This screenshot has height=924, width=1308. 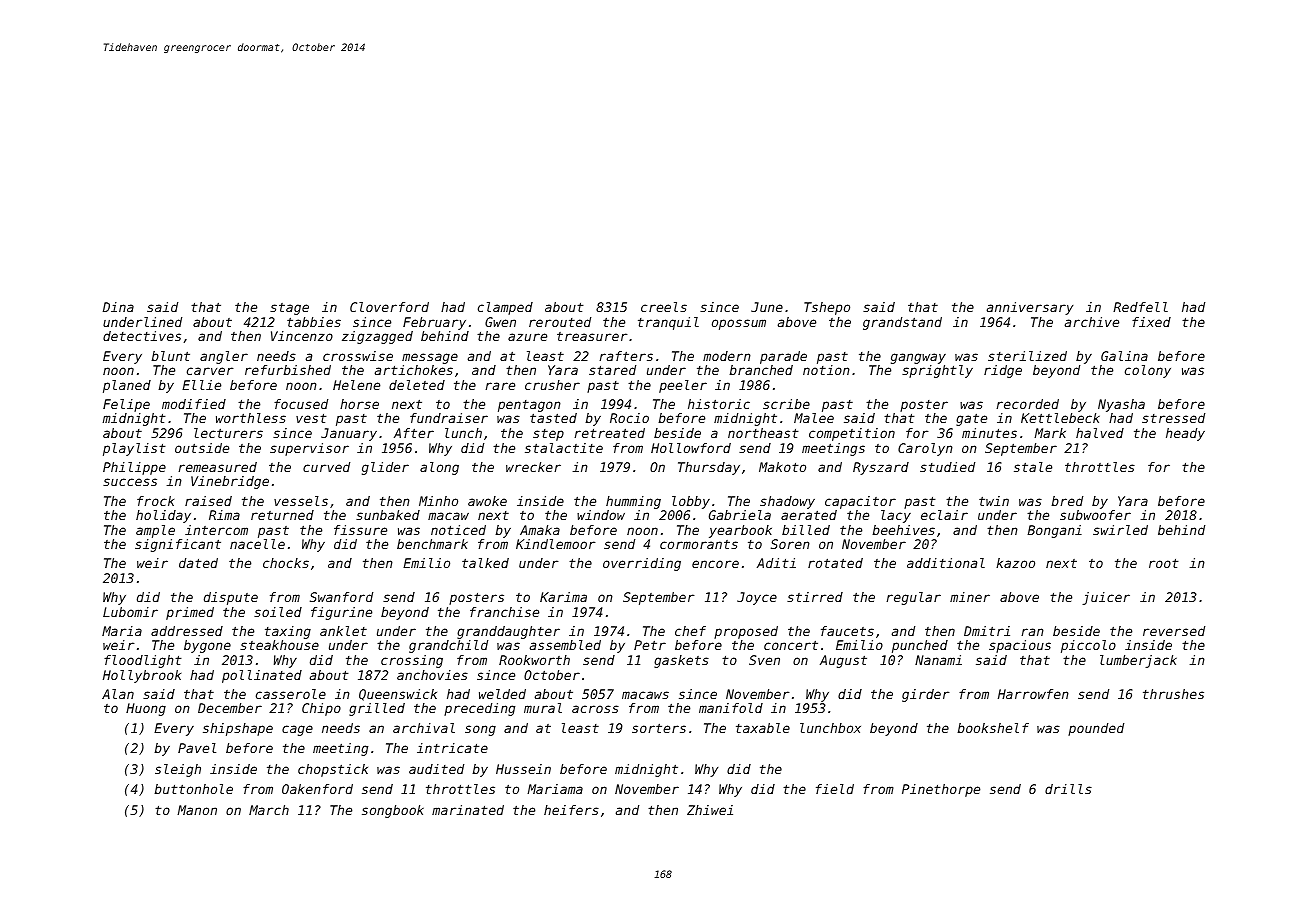 What do you see at coordinates (485, 563) in the screenshot?
I see `talked` at bounding box center [485, 563].
